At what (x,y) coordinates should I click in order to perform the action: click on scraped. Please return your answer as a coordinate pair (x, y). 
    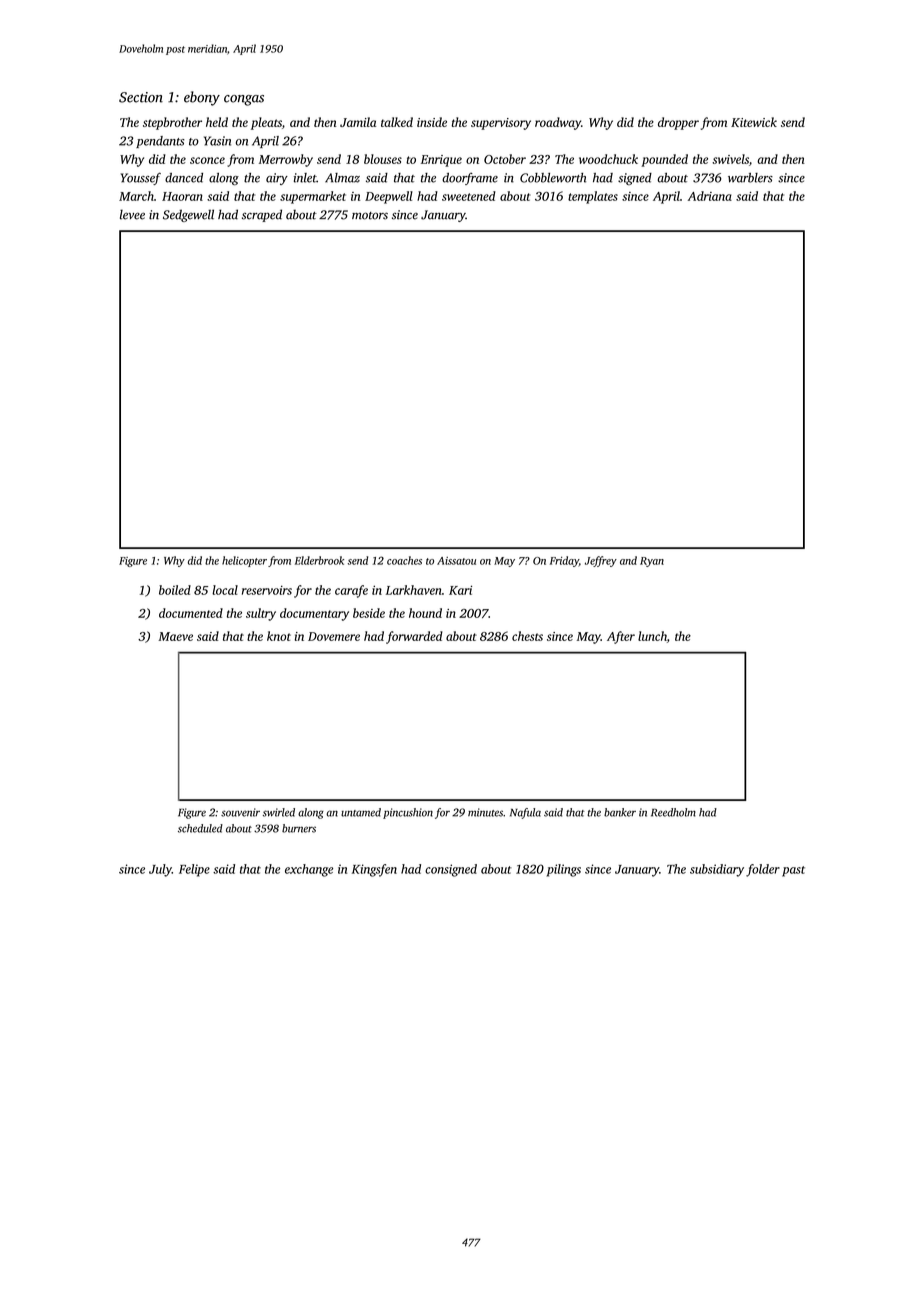
    Looking at the image, I should click on (262, 215).
